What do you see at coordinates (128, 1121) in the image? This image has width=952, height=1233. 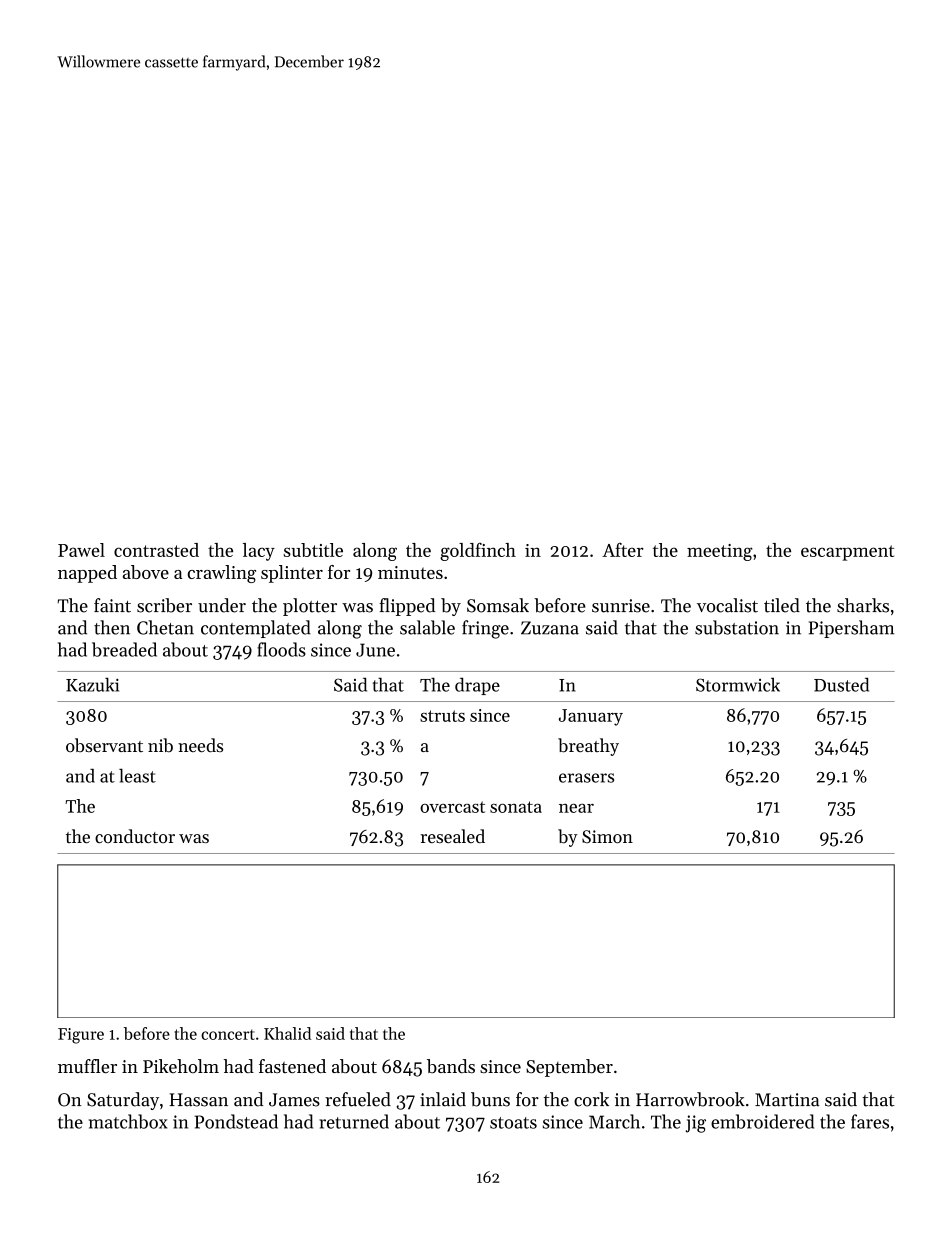 I see `matchbox` at bounding box center [128, 1121].
